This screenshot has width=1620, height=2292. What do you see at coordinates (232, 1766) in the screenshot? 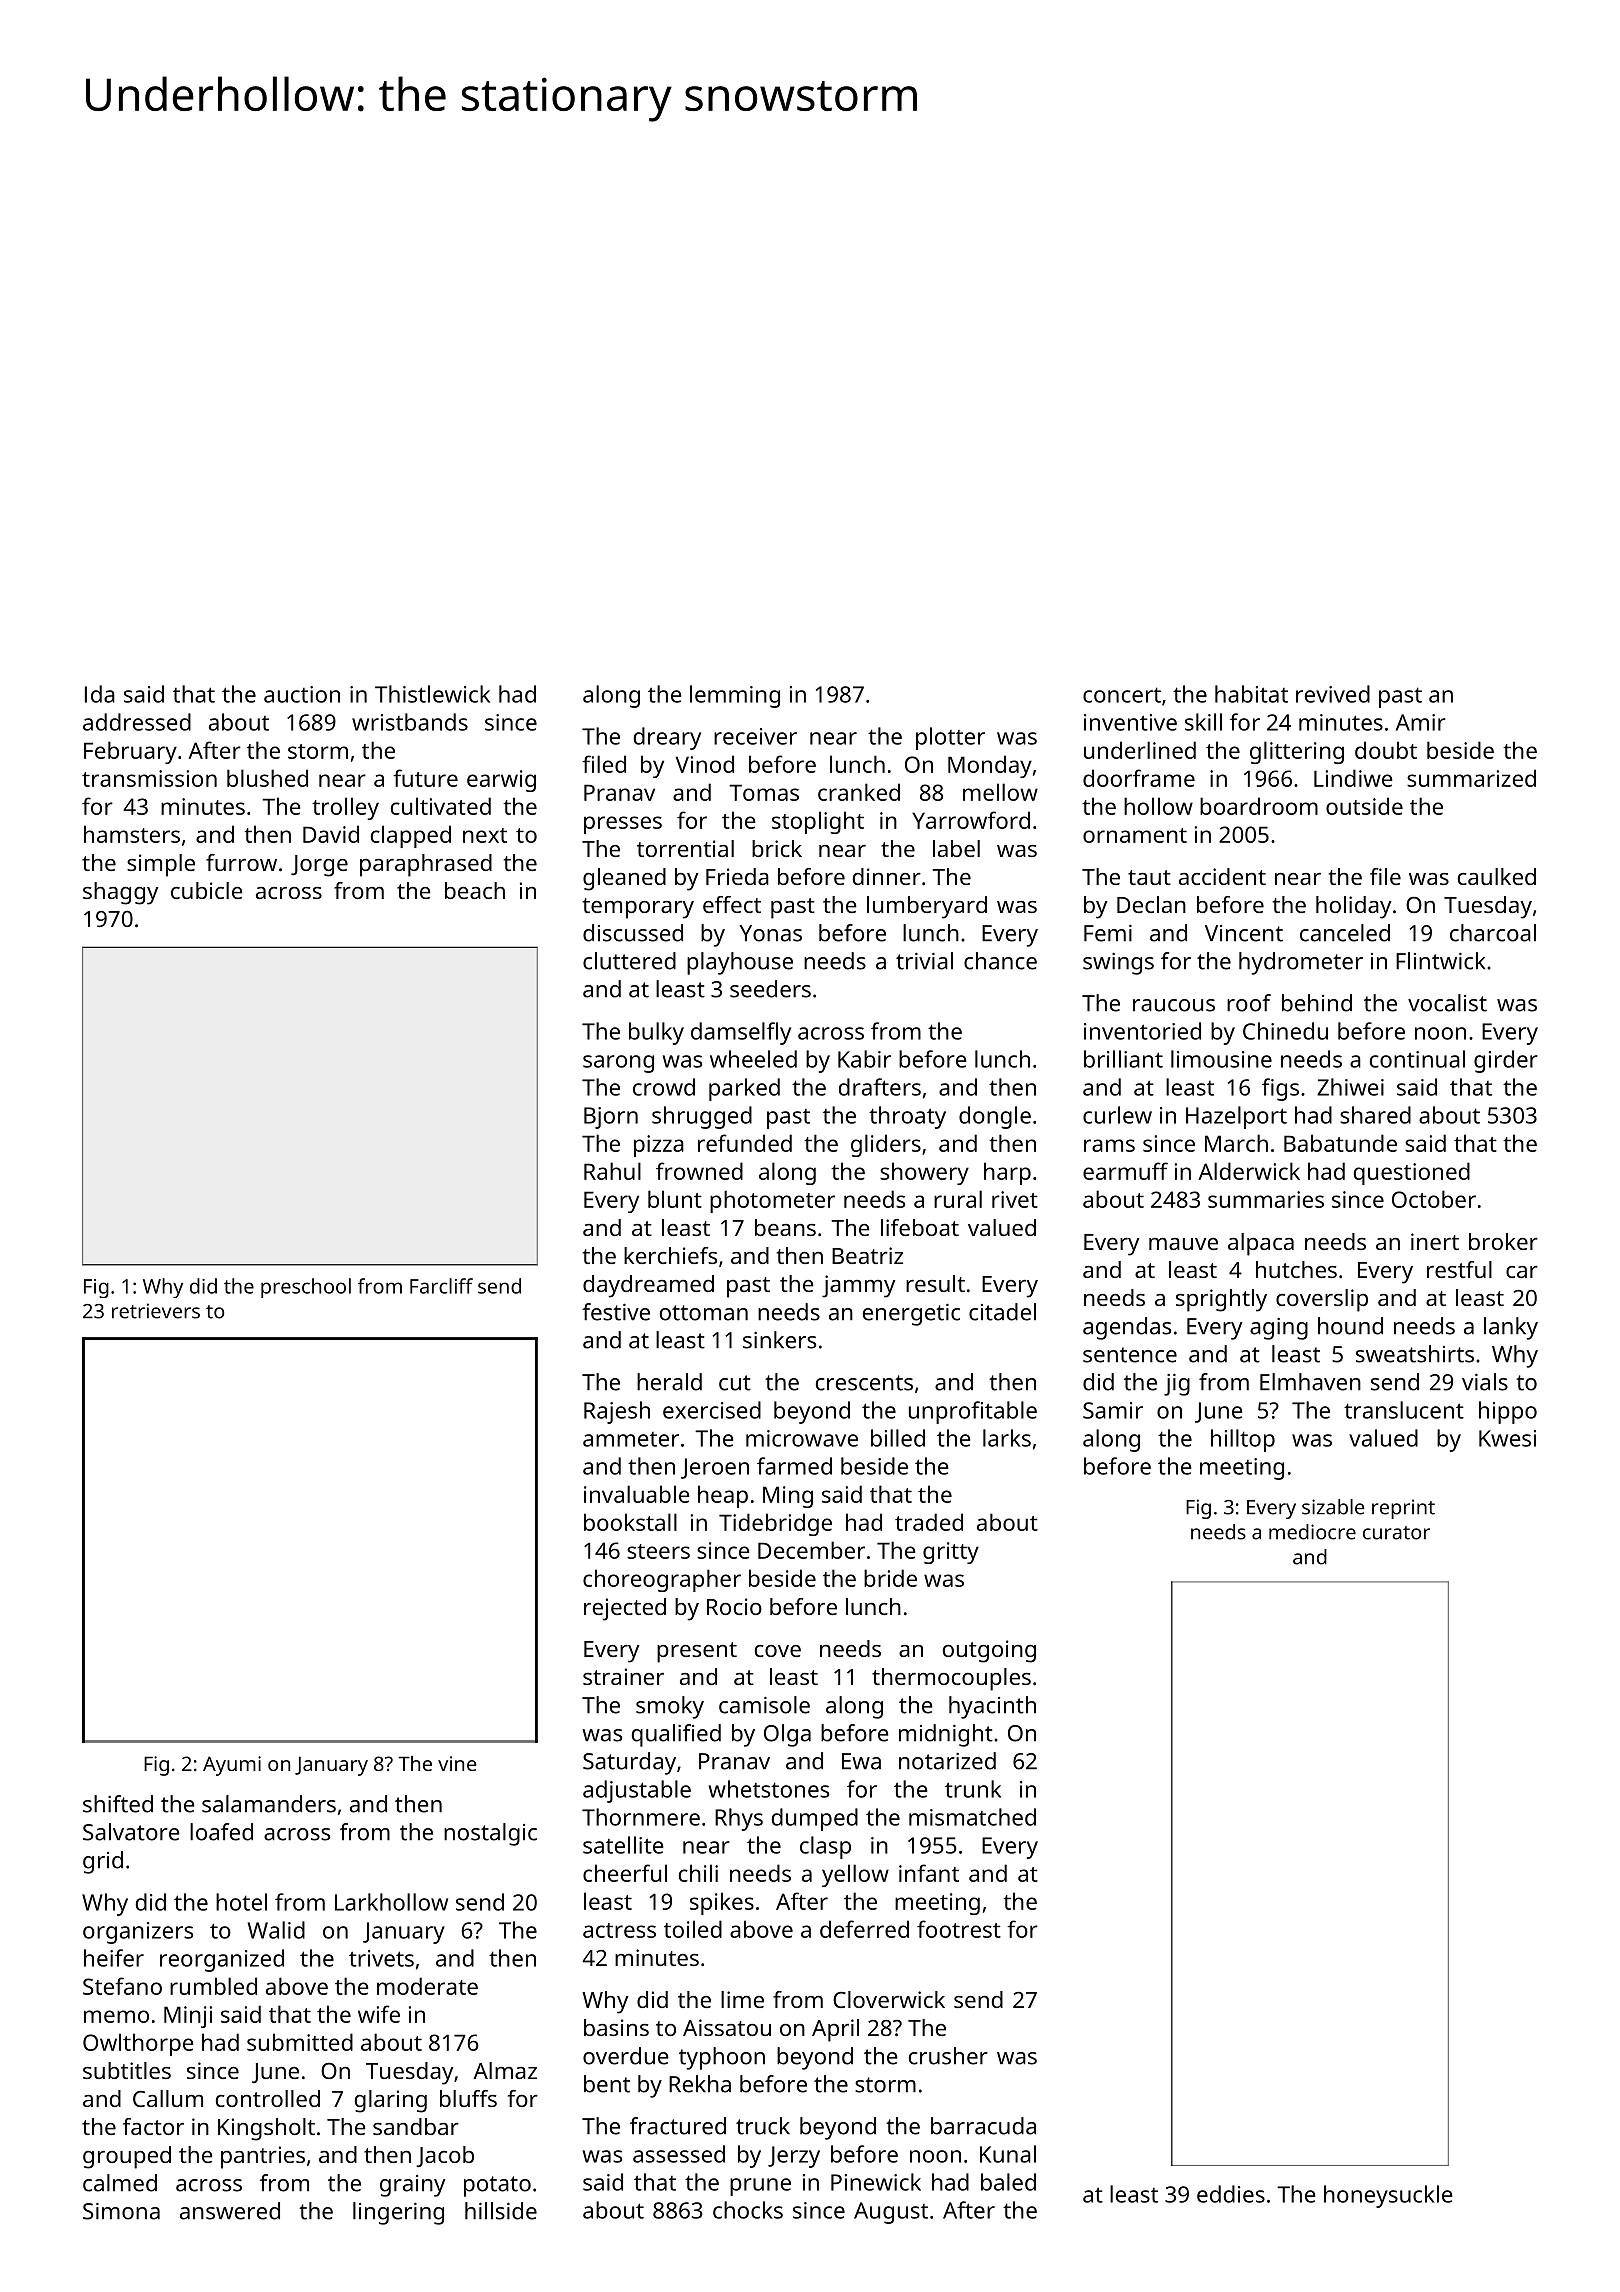
I see `Ayumi` at bounding box center [232, 1766].
